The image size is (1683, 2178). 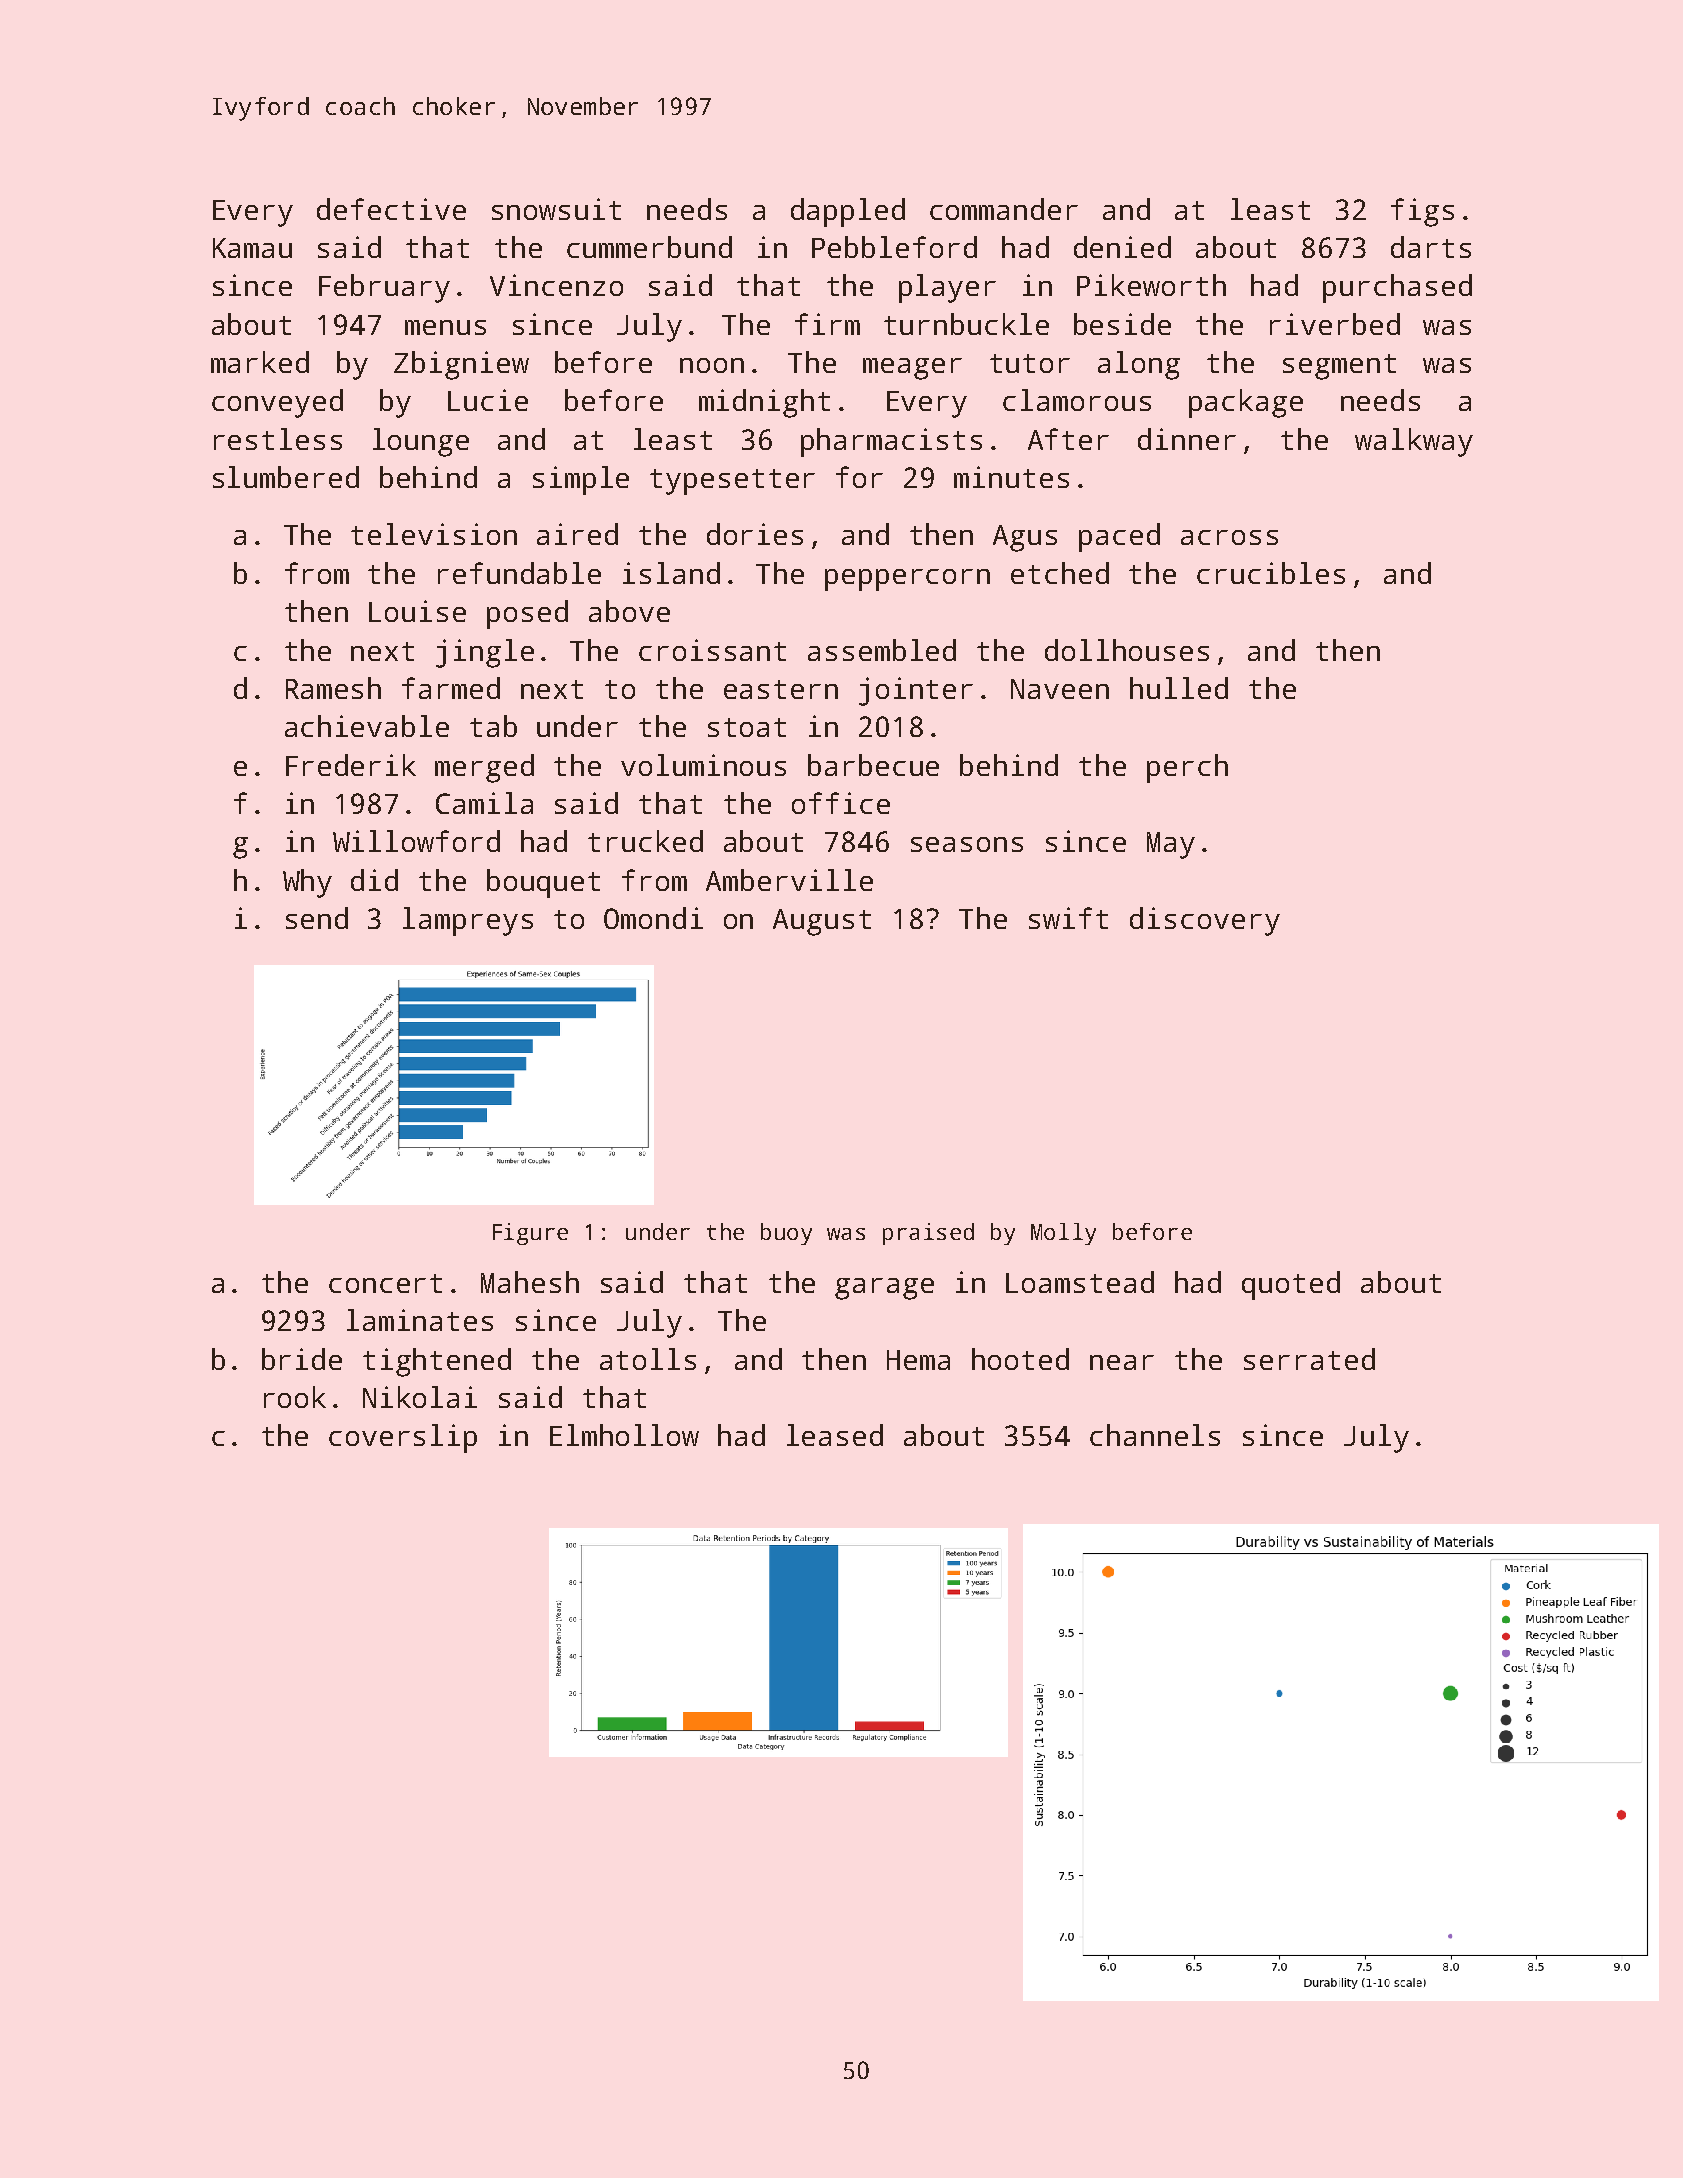 What do you see at coordinates (1414, 442) in the screenshot?
I see `walkway` at bounding box center [1414, 442].
